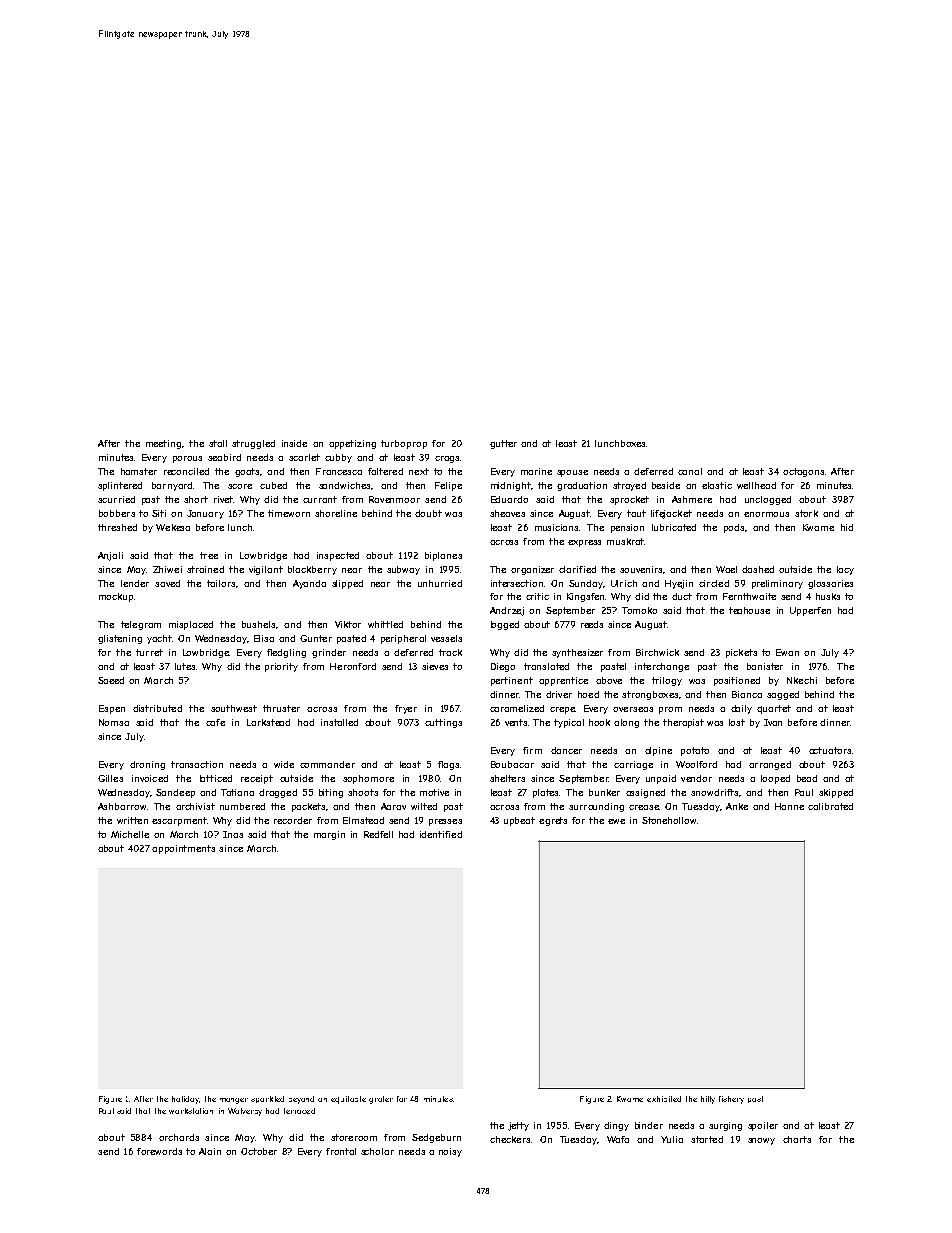 The image size is (952, 1233). Describe the element at coordinates (450, 1152) in the page. I see `noisy` at that location.
